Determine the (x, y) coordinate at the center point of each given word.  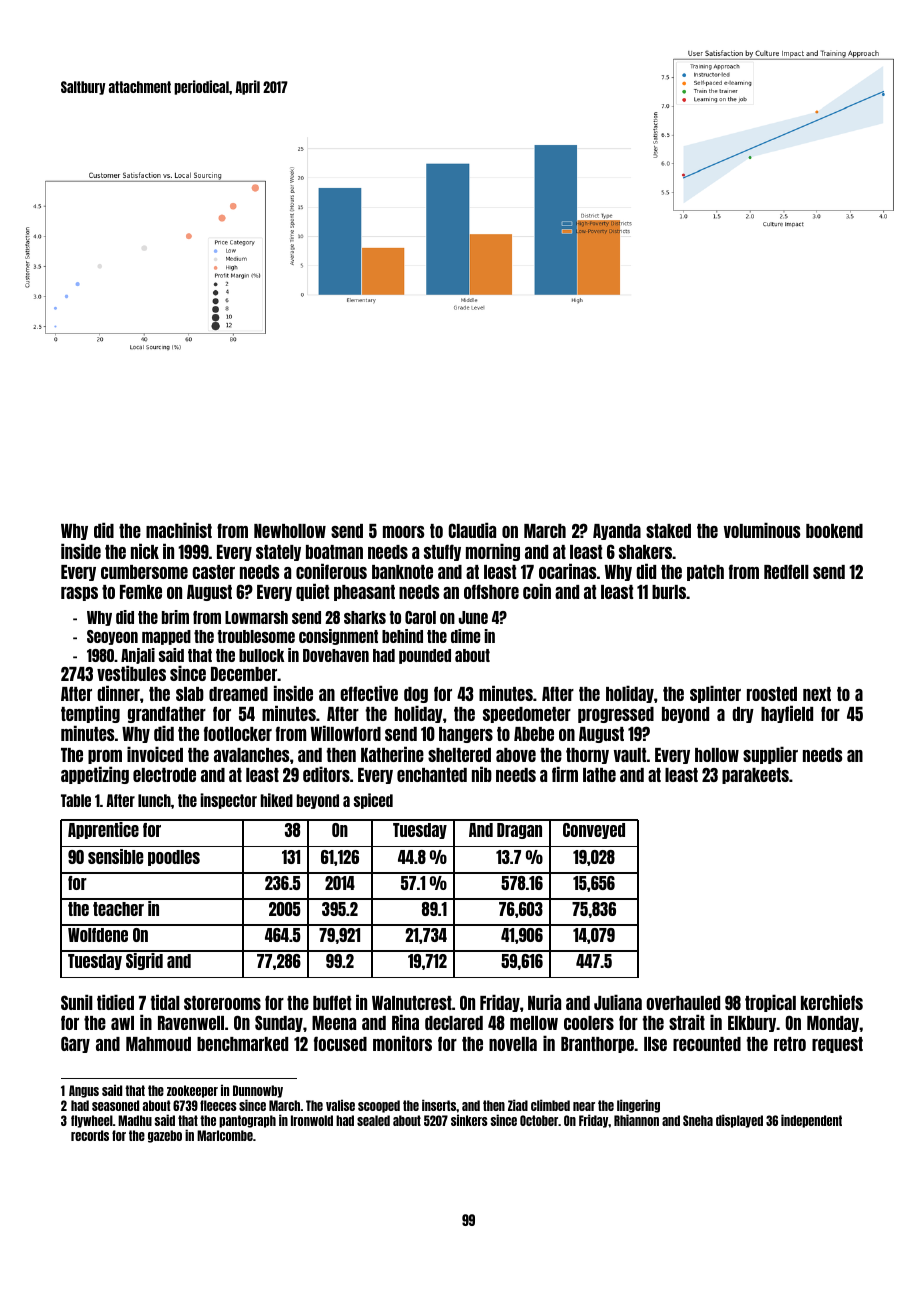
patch (705, 573)
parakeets (755, 776)
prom (105, 757)
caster (213, 572)
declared (454, 1023)
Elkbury (752, 1024)
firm (565, 774)
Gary (75, 1044)
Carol (420, 617)
